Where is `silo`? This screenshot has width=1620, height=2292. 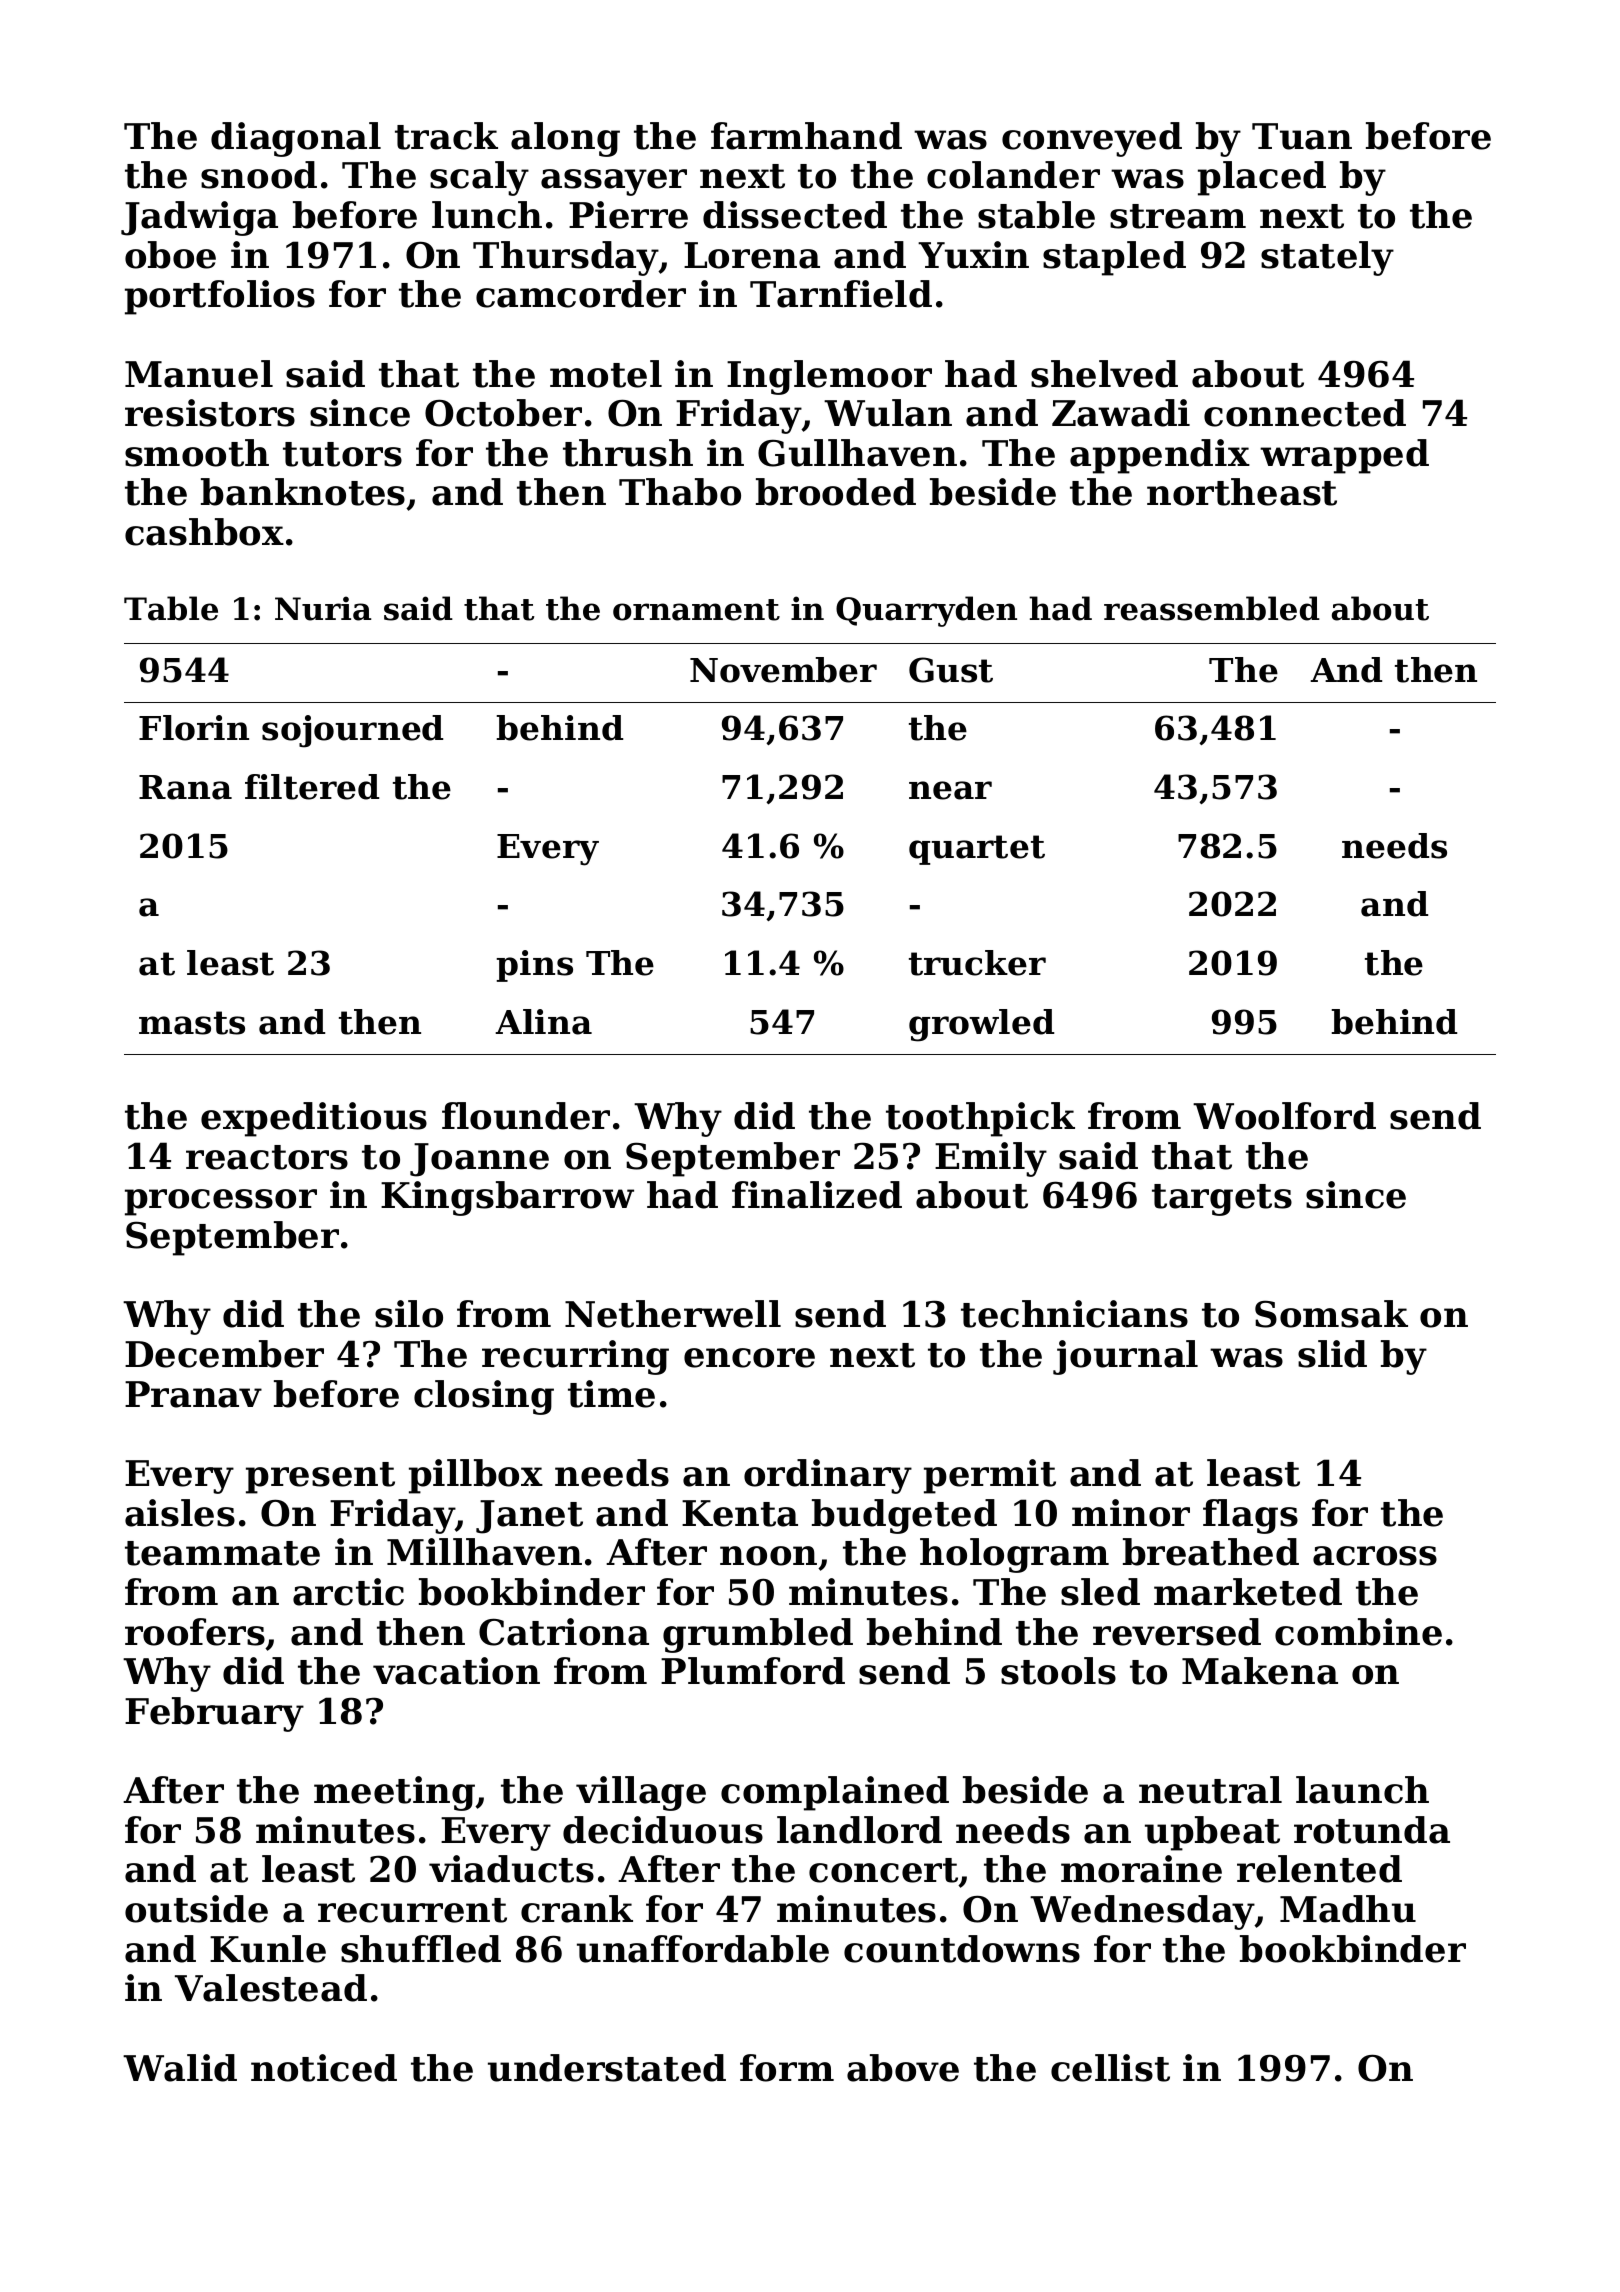 silo is located at coordinates (409, 1314).
